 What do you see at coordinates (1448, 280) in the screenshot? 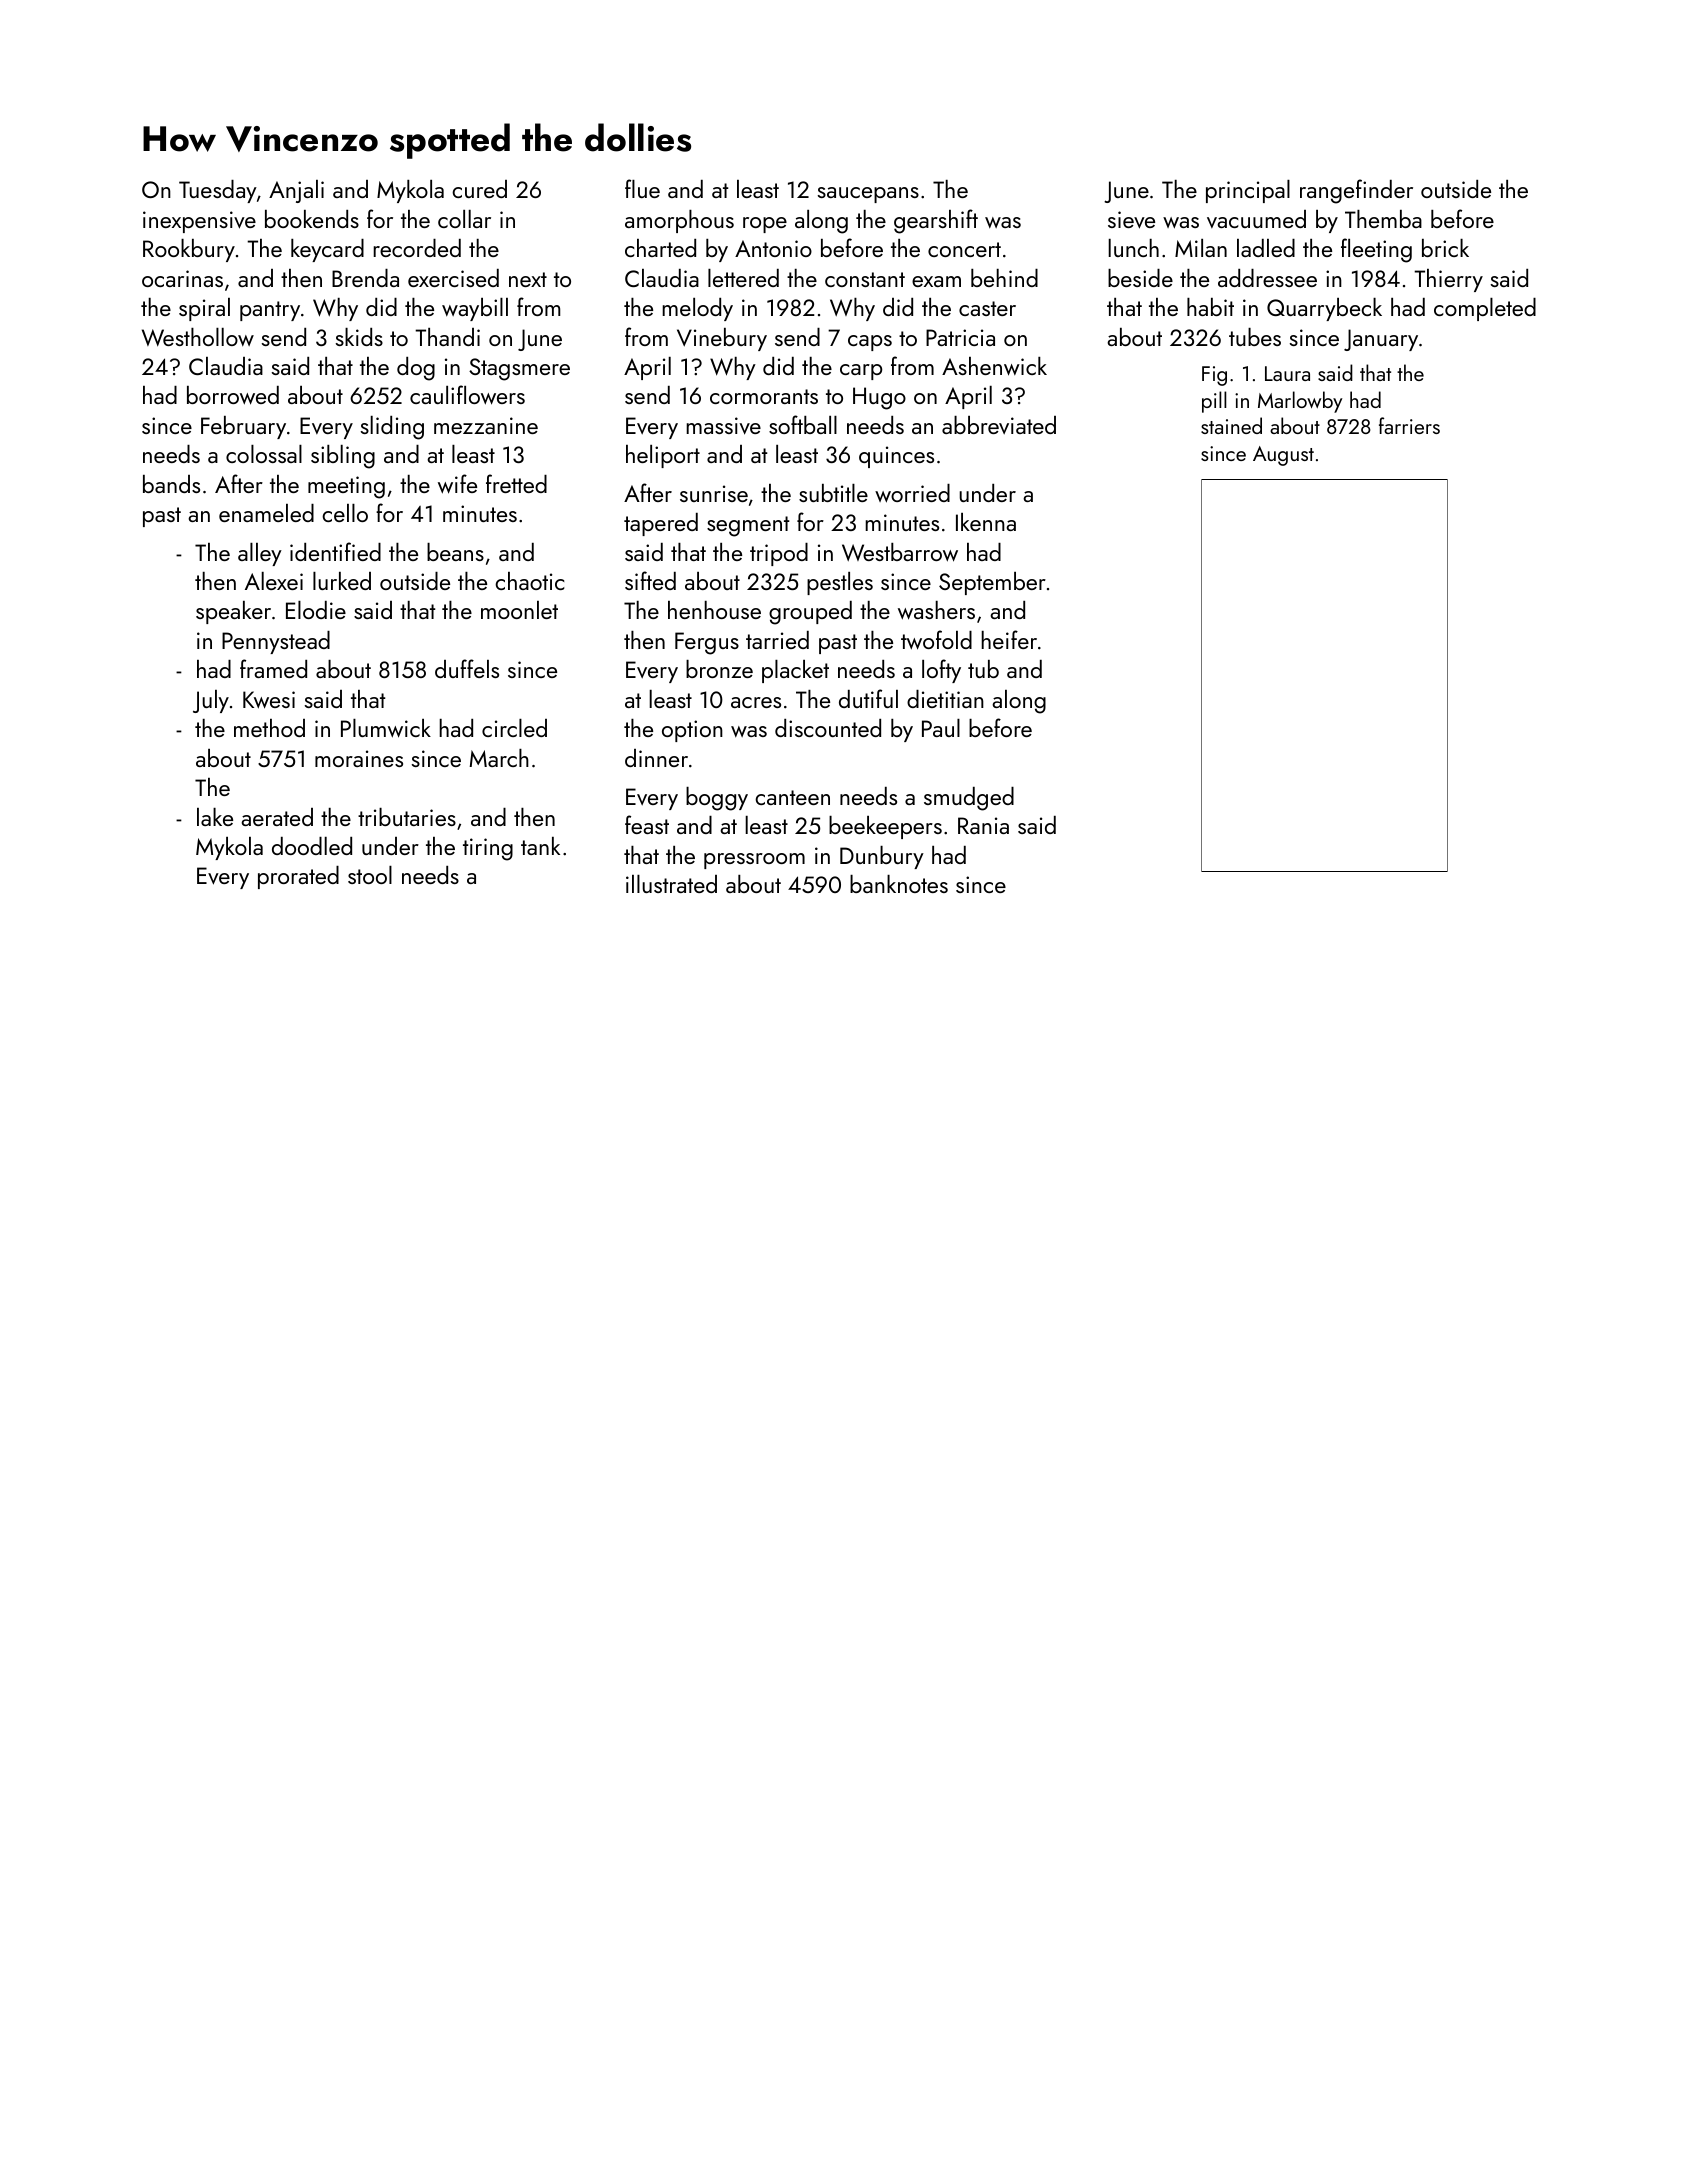
I see `Thierry` at bounding box center [1448, 280].
